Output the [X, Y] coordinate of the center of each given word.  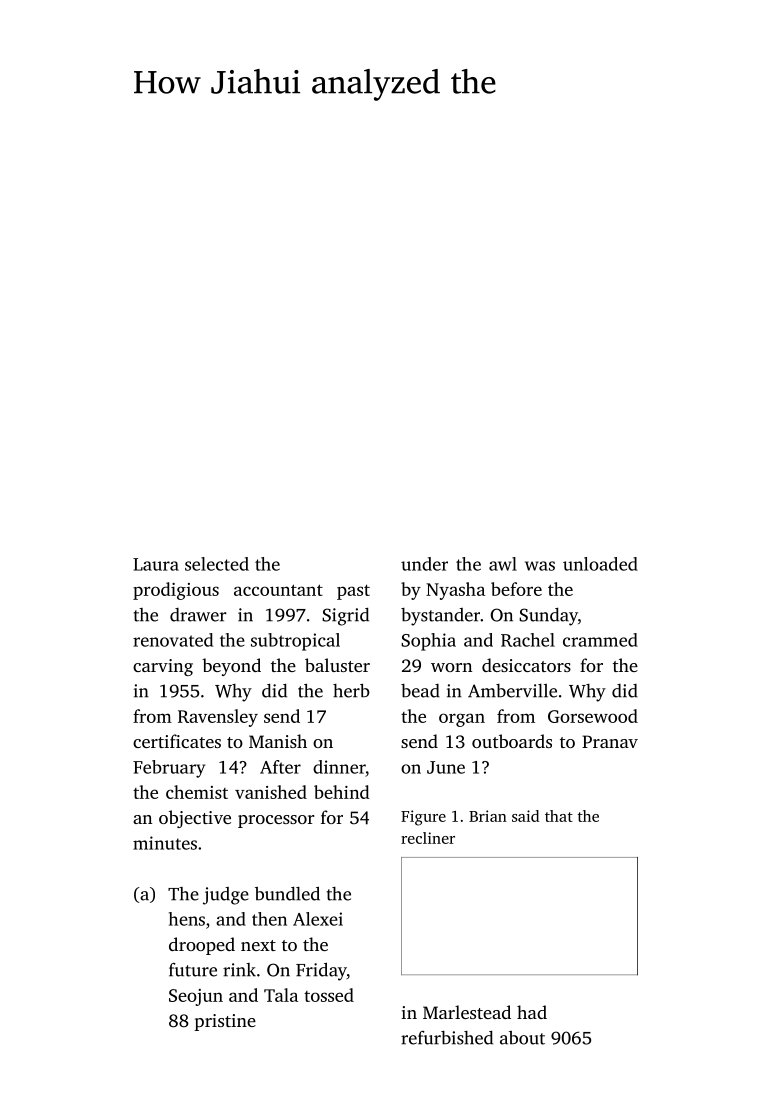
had [532, 1012]
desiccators [526, 665]
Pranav [610, 741]
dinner [339, 767]
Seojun [196, 997]
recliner [428, 838]
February [169, 769]
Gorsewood [593, 716]
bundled [287, 893]
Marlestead [467, 1012]
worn [451, 667]
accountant [278, 590]
